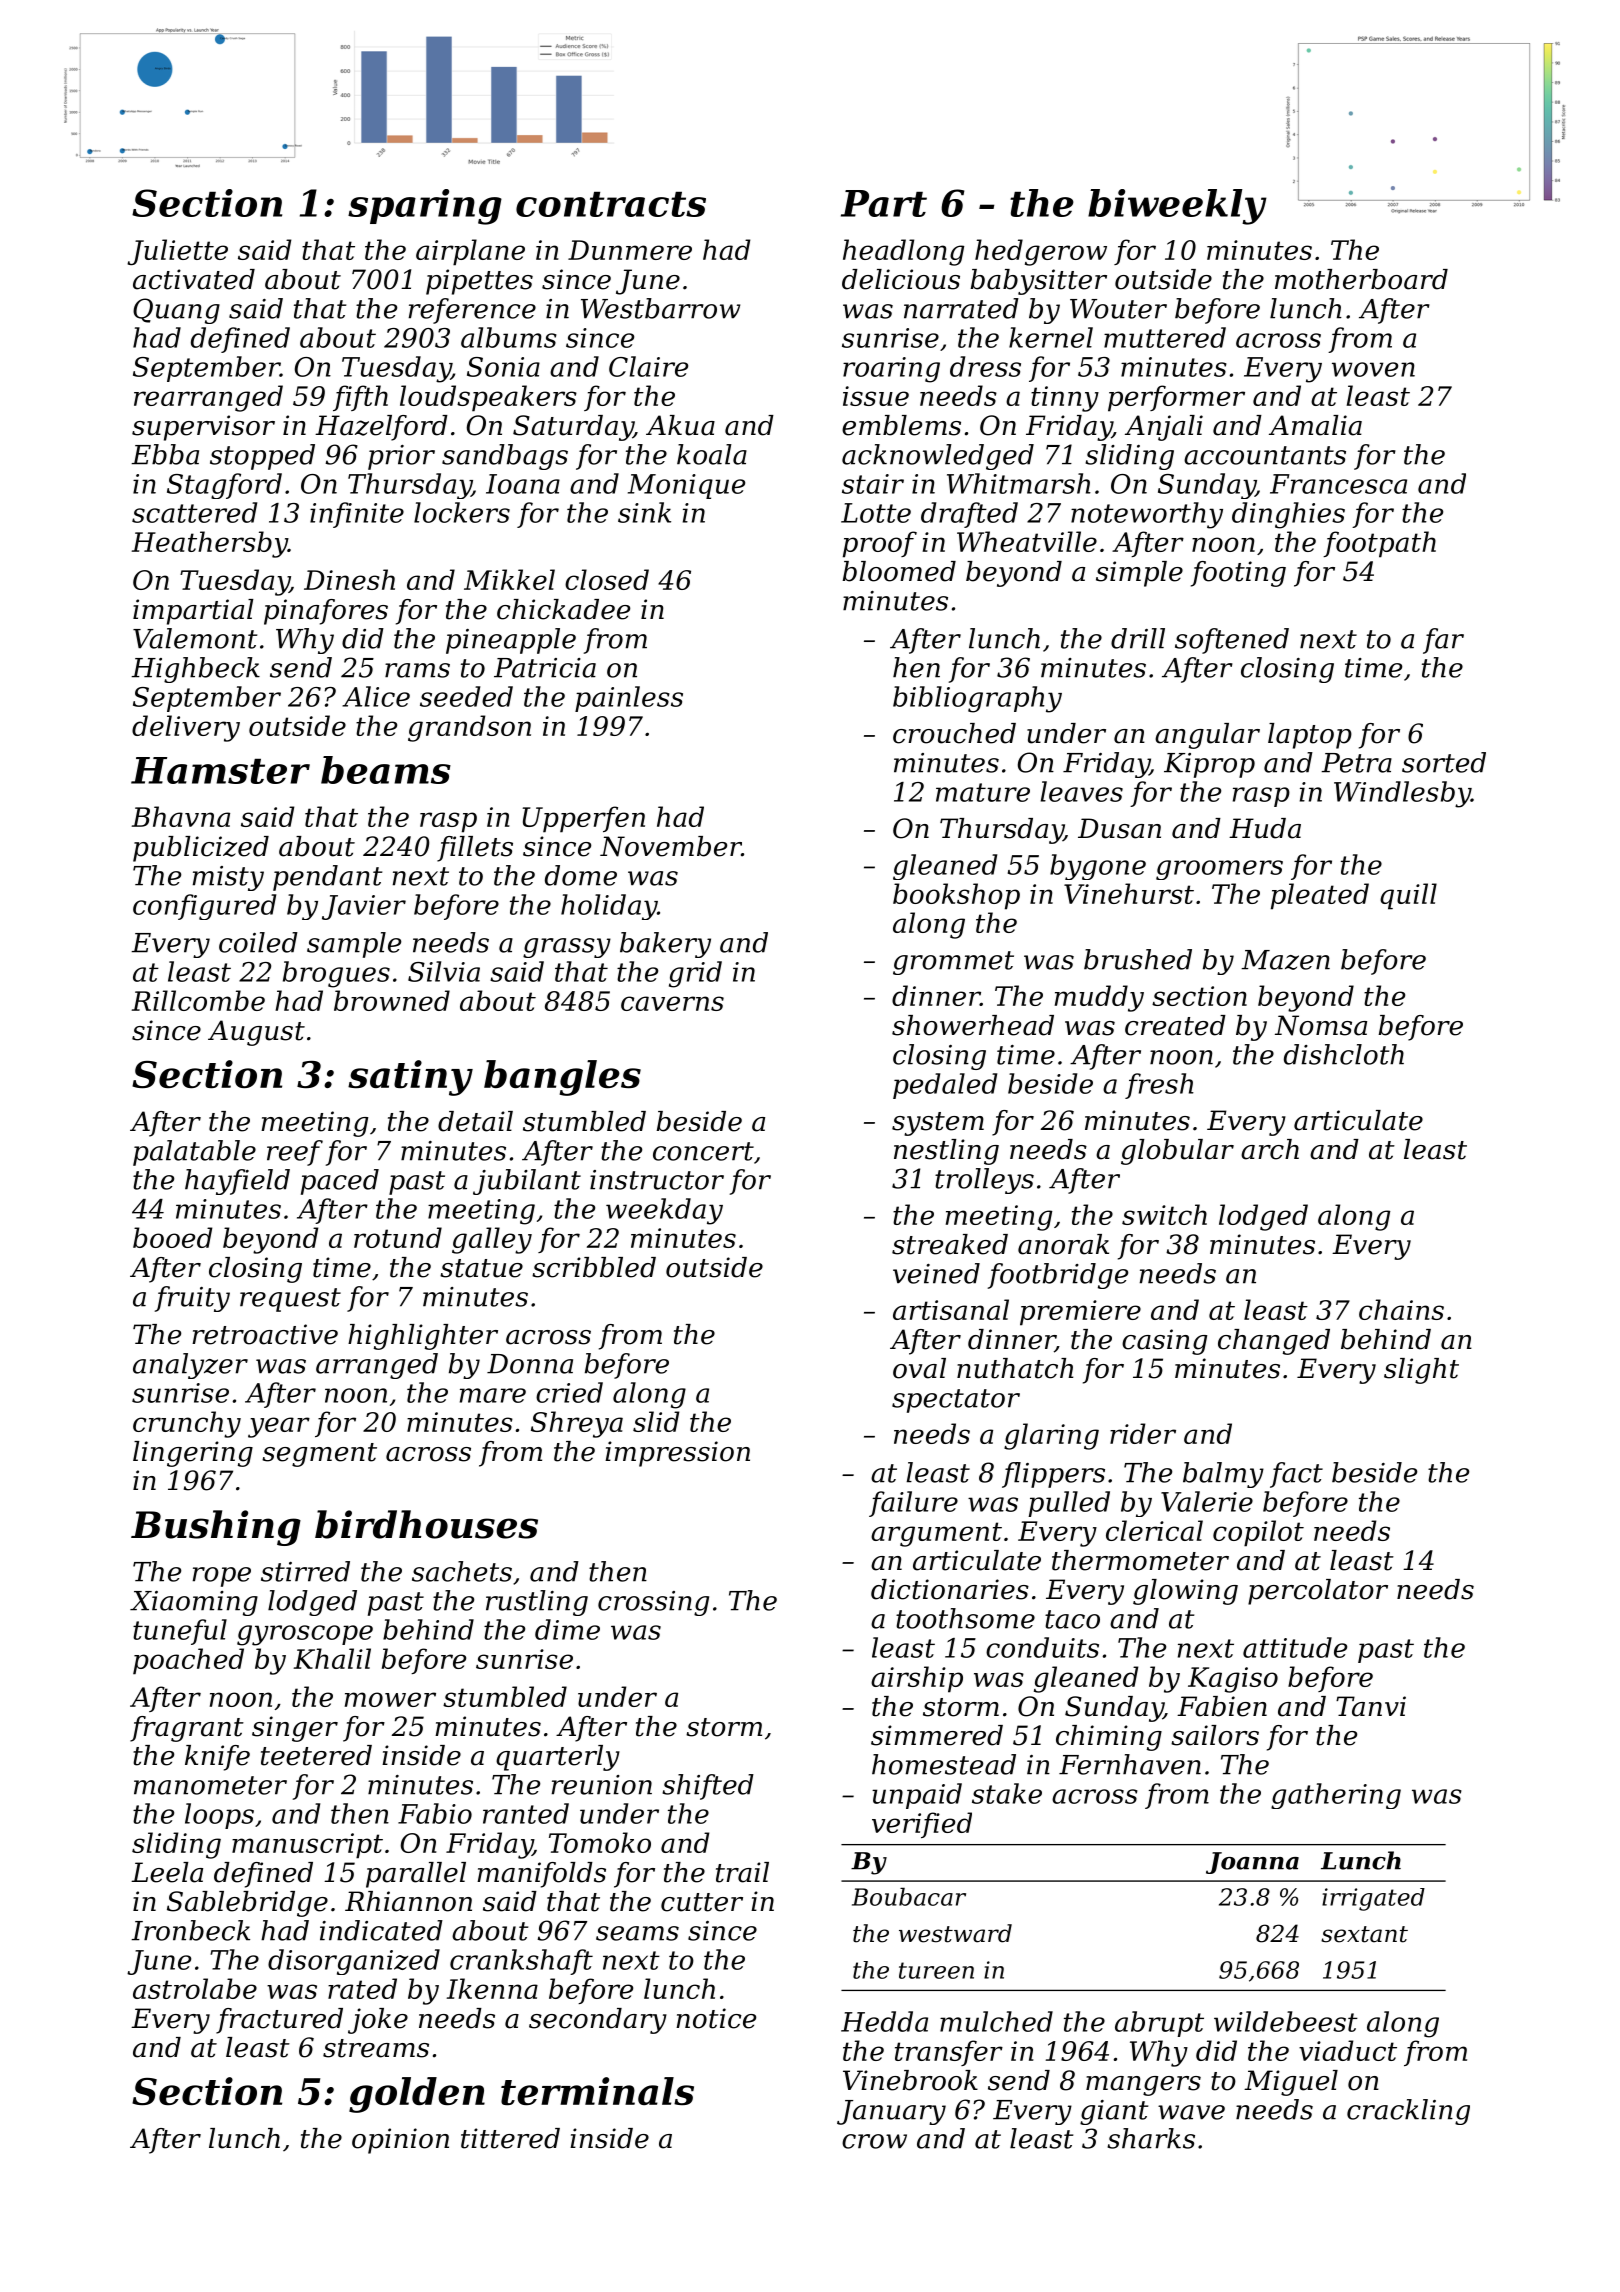 The height and width of the document is (2292, 1620). What do you see at coordinates (279, 2021) in the document?
I see `fractured` at bounding box center [279, 2021].
